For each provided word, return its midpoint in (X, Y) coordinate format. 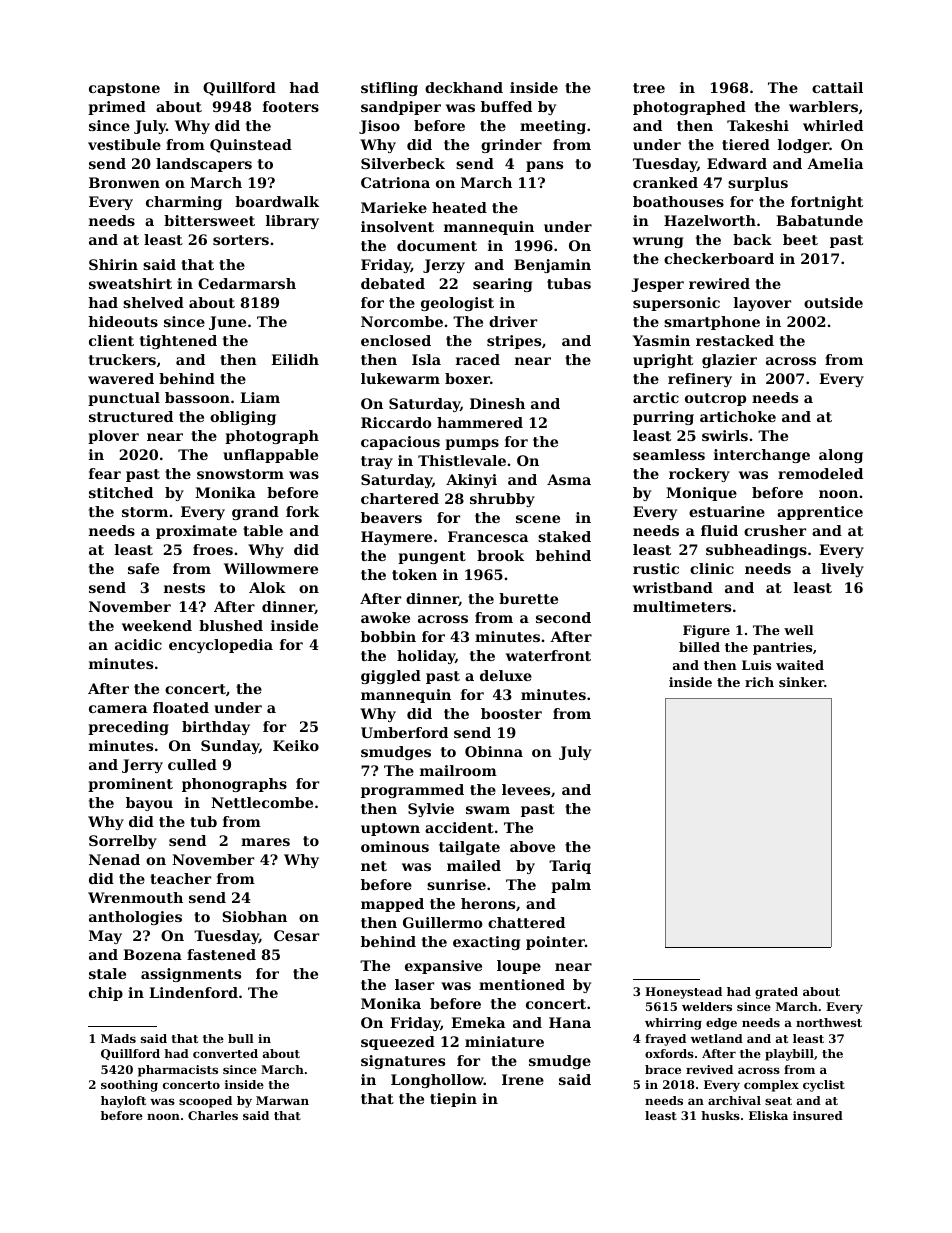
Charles (213, 1115)
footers (291, 106)
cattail (837, 87)
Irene (523, 1079)
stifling (389, 89)
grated (776, 993)
